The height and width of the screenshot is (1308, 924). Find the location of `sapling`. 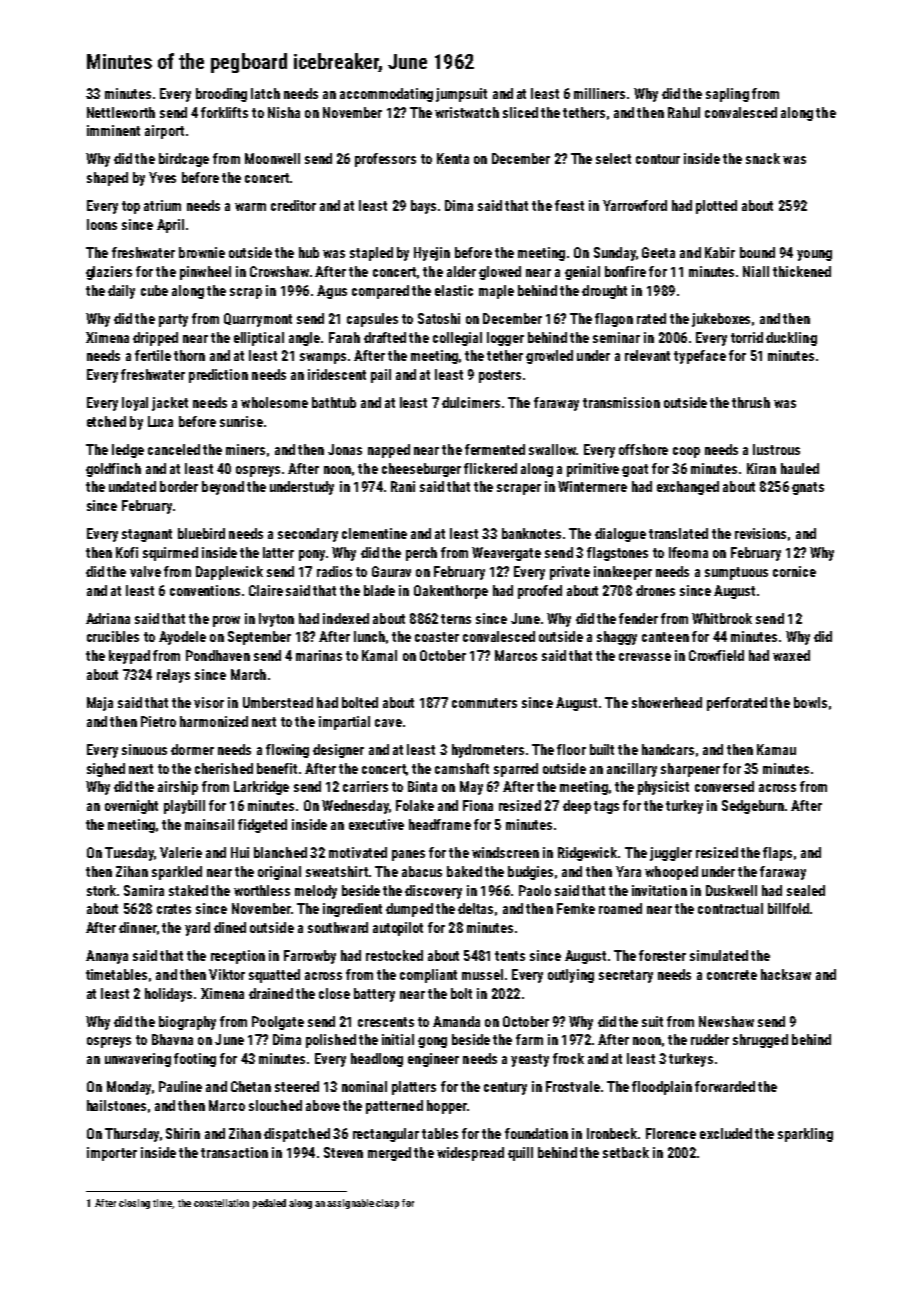

sapling is located at coordinates (727, 95).
